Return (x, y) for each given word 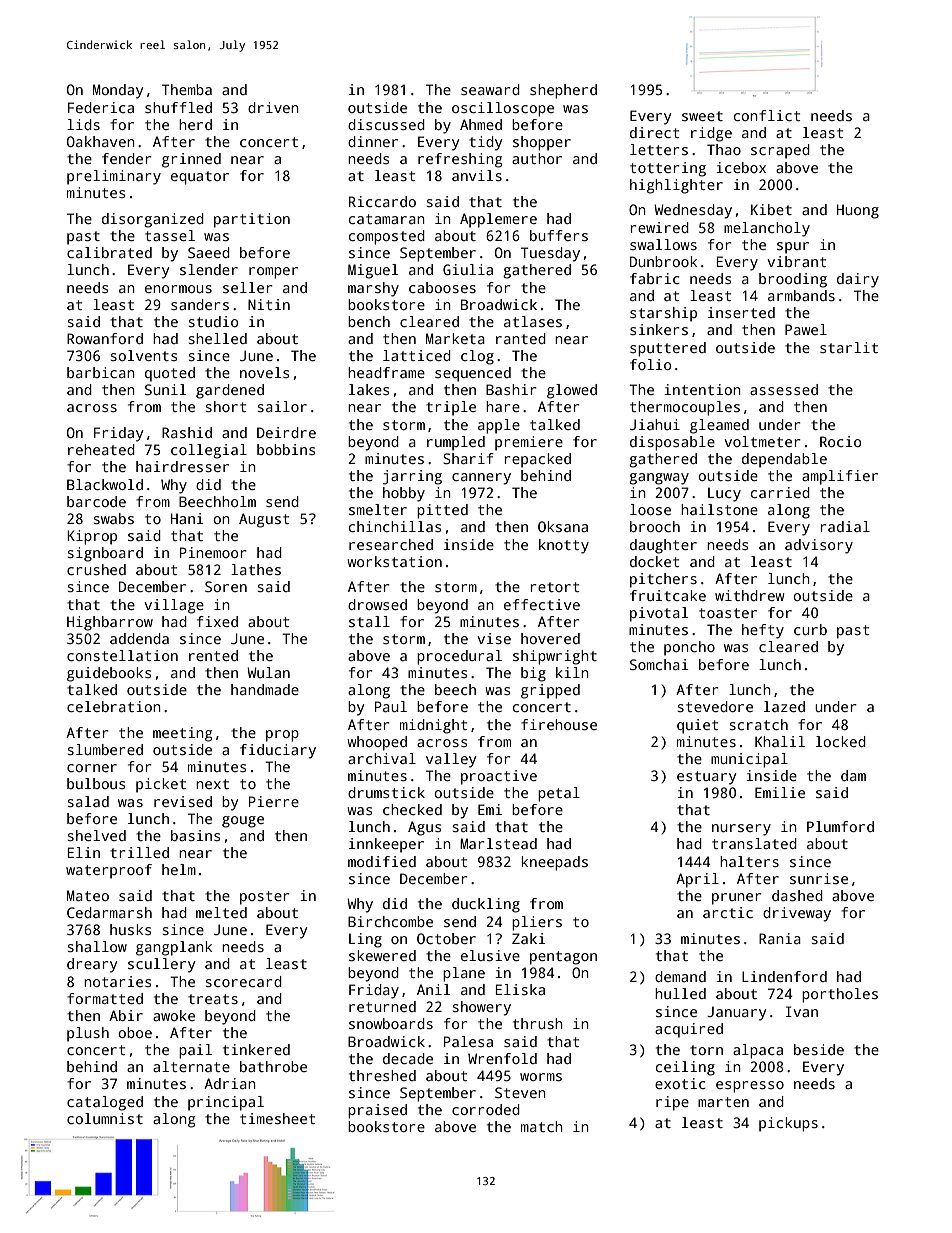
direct (655, 132)
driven (273, 107)
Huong (858, 211)
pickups (788, 1124)
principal (226, 1103)
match (542, 1126)
